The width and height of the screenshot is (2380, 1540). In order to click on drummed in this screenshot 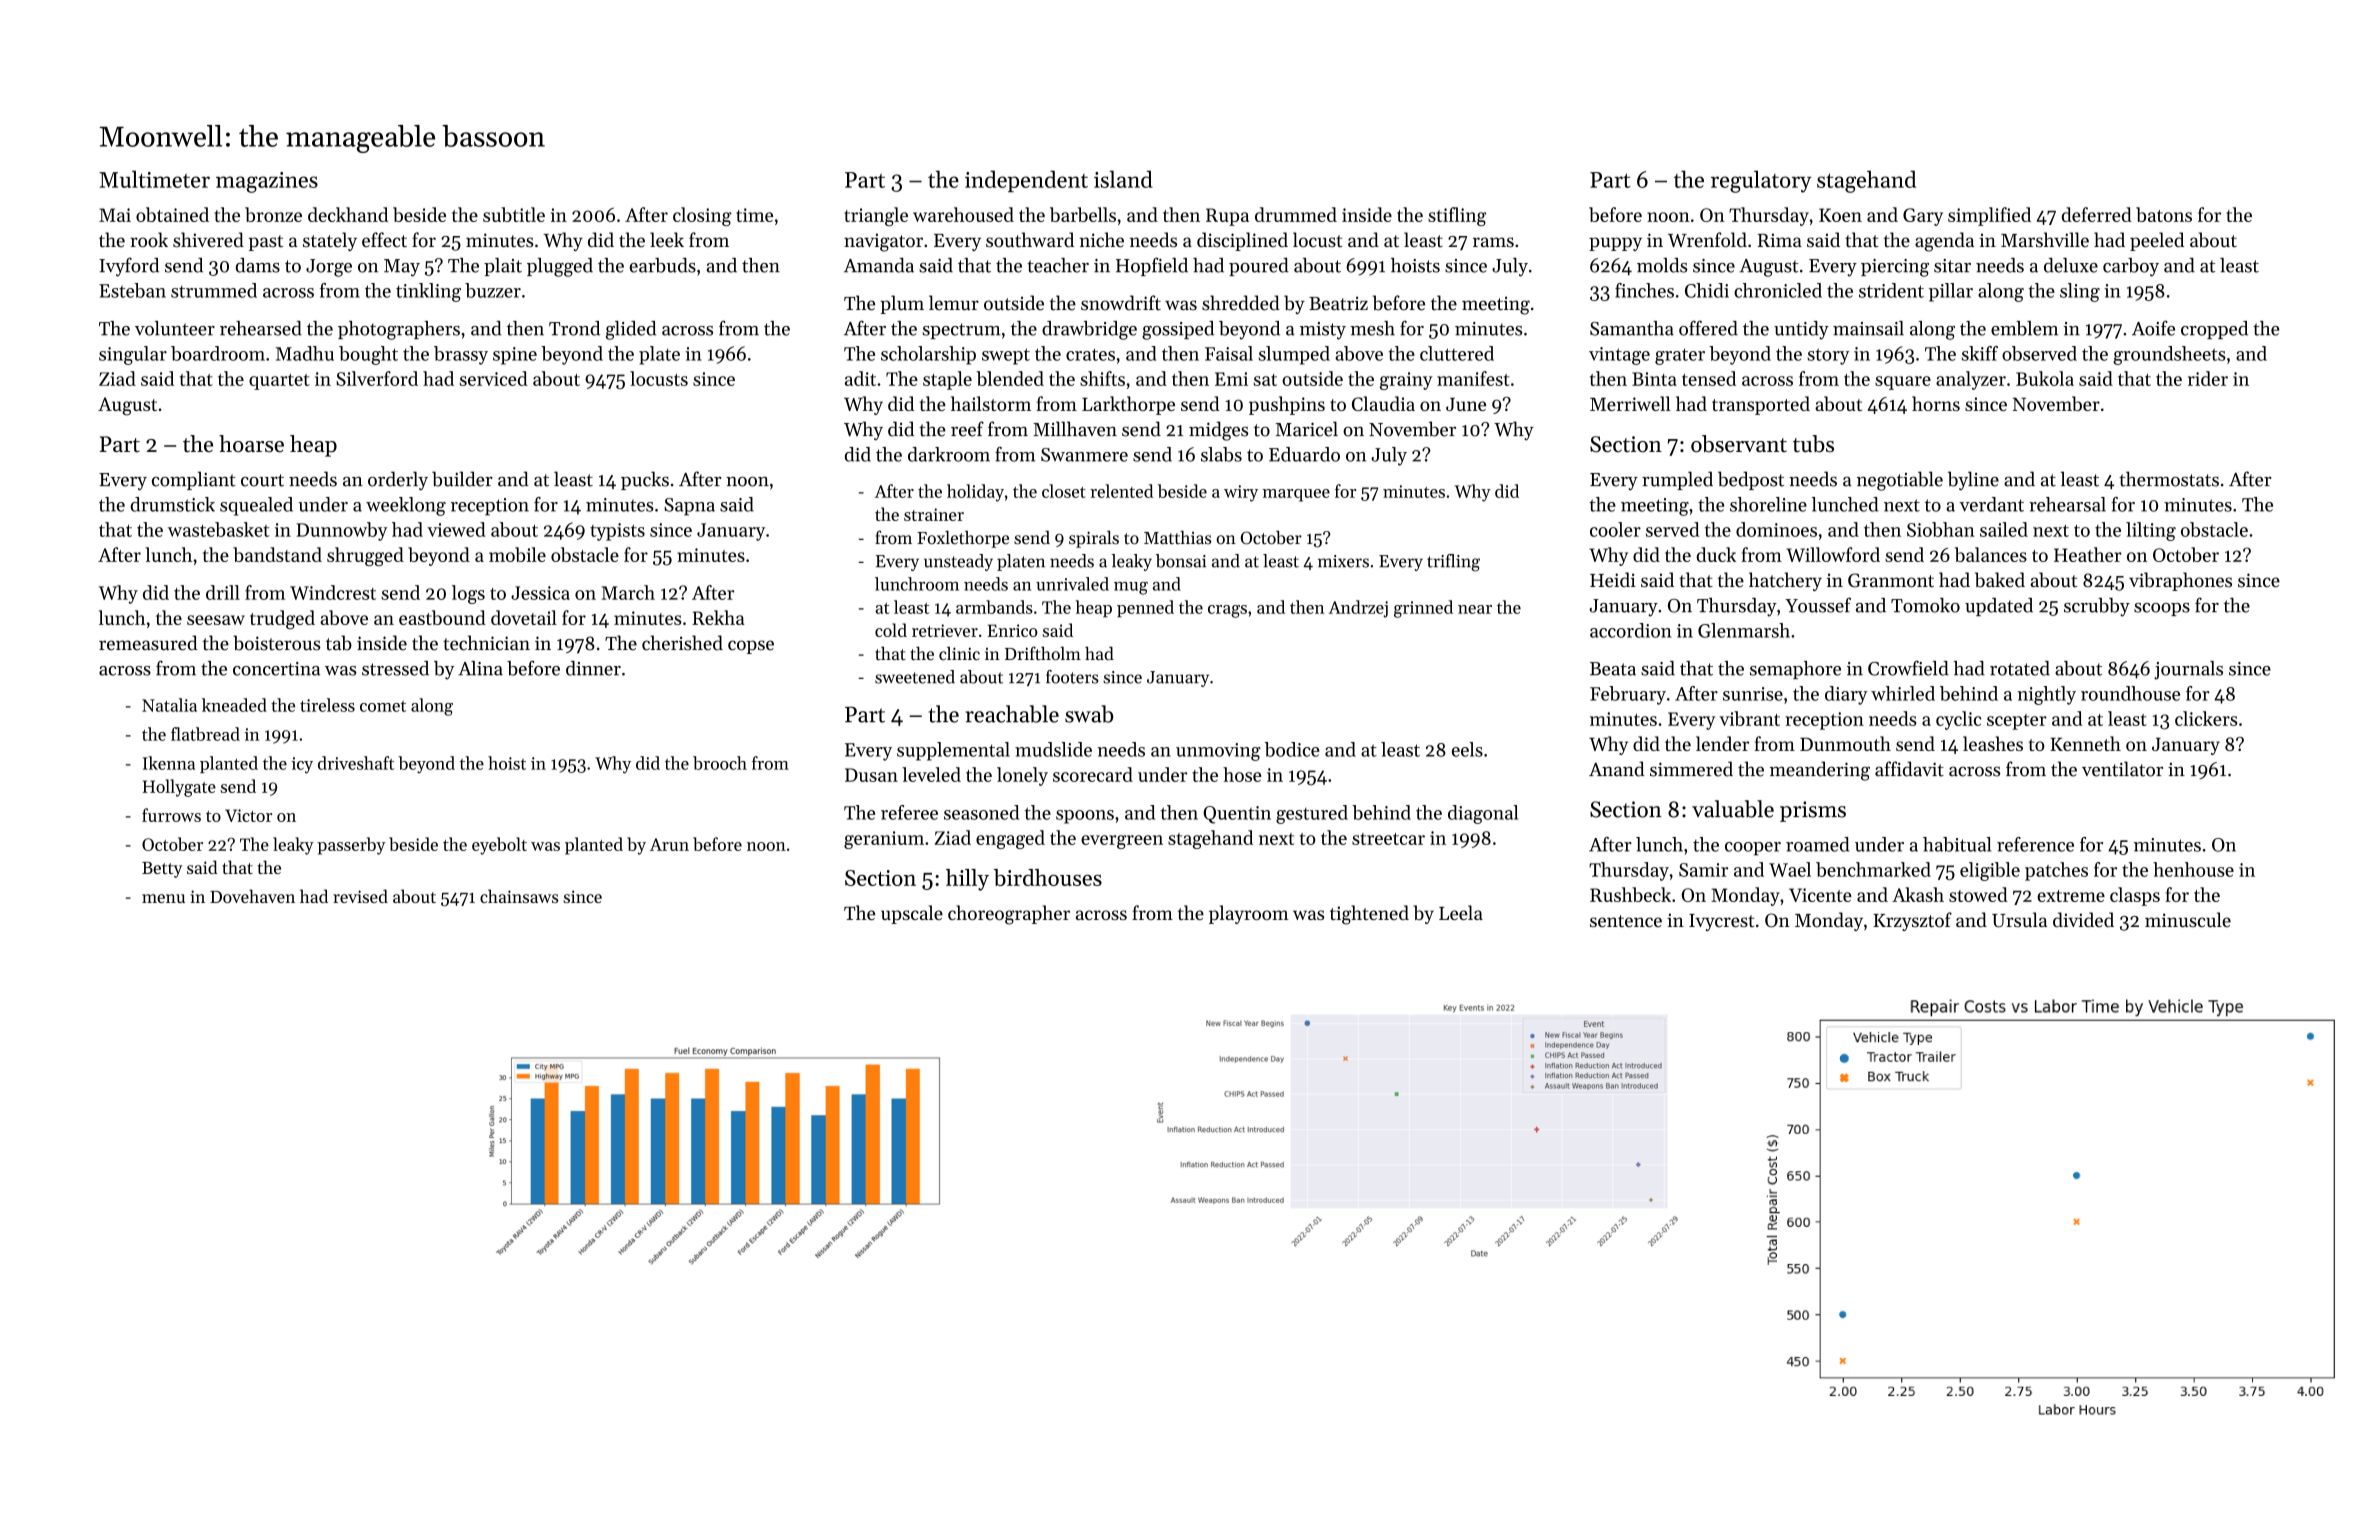, I will do `click(1296, 214)`.
